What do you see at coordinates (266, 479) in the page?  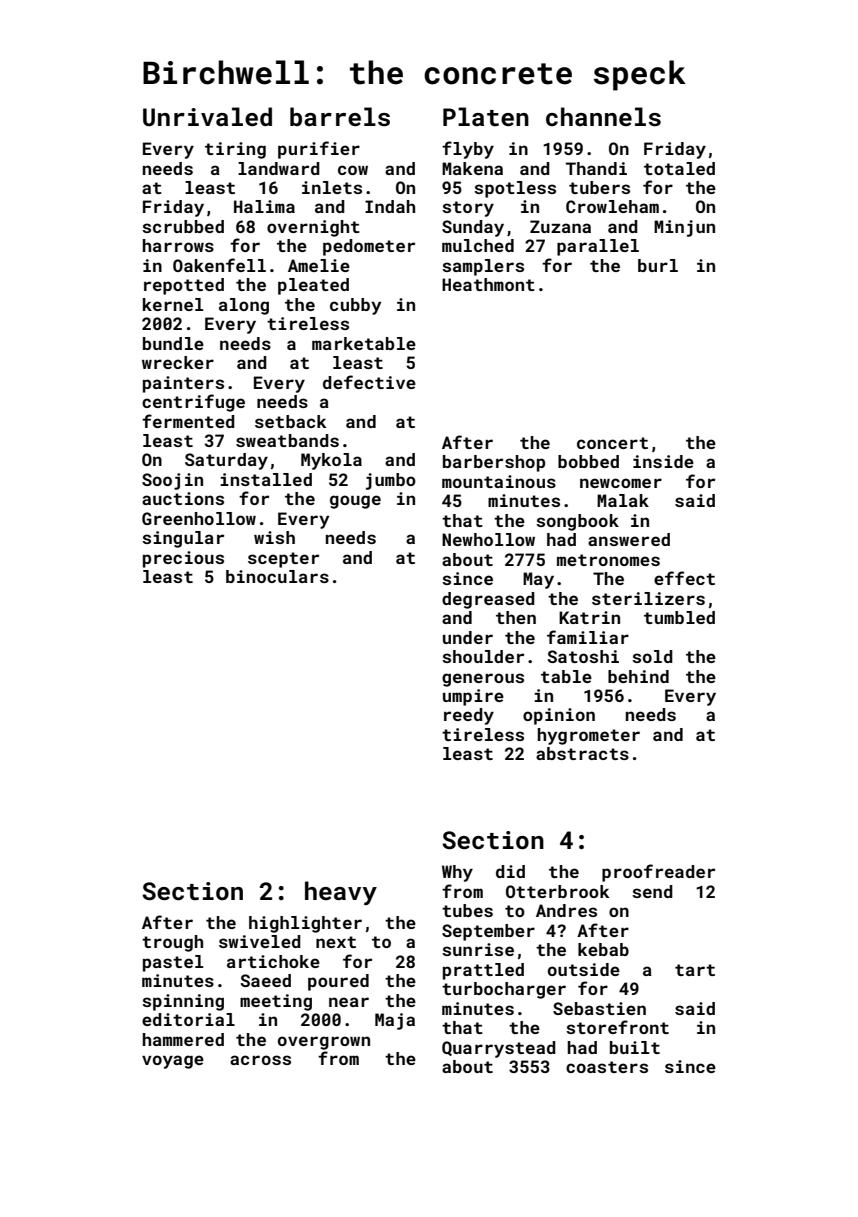 I see `installed` at bounding box center [266, 479].
